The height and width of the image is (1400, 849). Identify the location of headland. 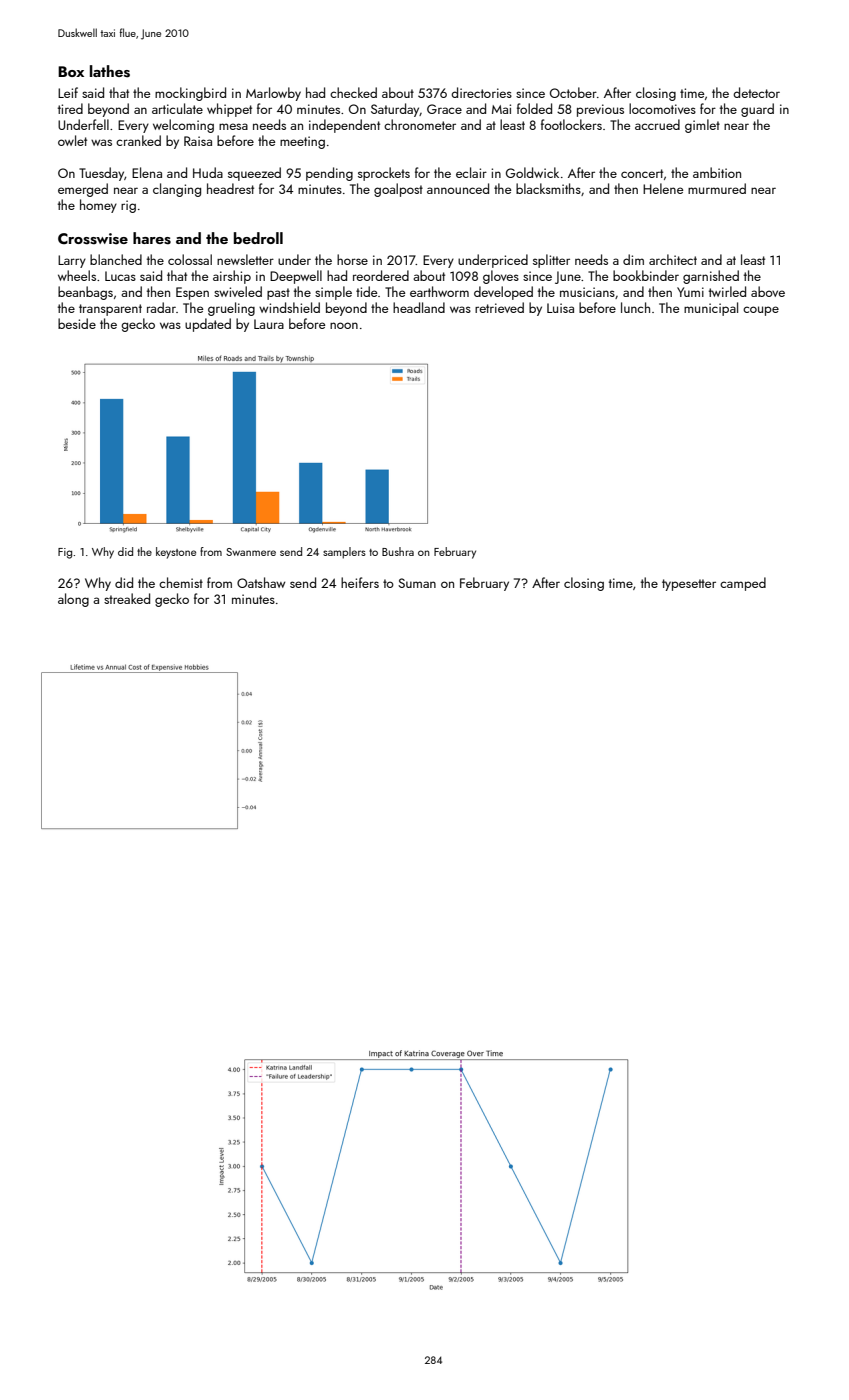
(419, 307).
